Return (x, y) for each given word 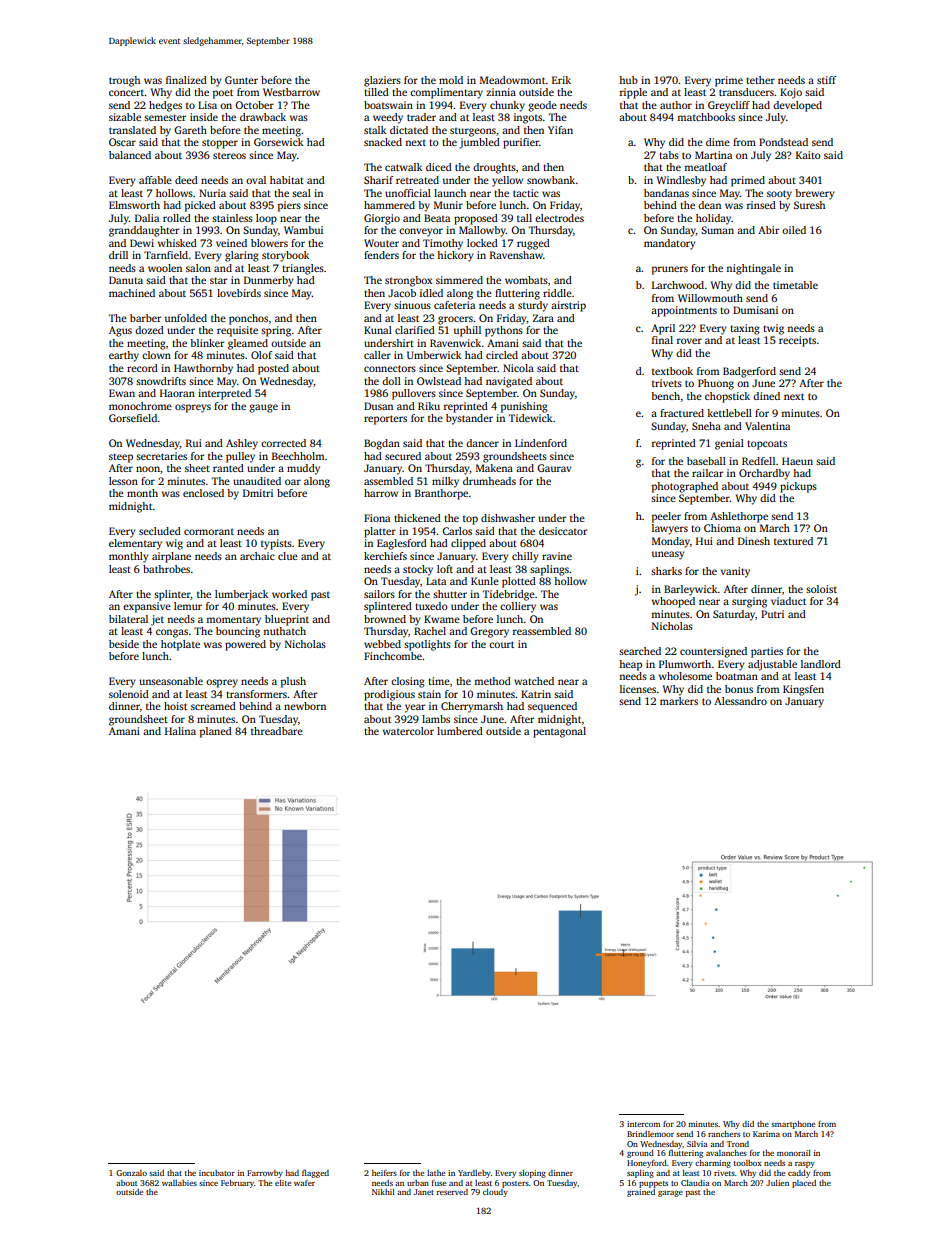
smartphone (793, 1125)
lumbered (460, 731)
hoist (175, 706)
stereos (229, 156)
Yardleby (474, 1174)
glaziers (382, 81)
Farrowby (265, 1174)
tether (760, 80)
